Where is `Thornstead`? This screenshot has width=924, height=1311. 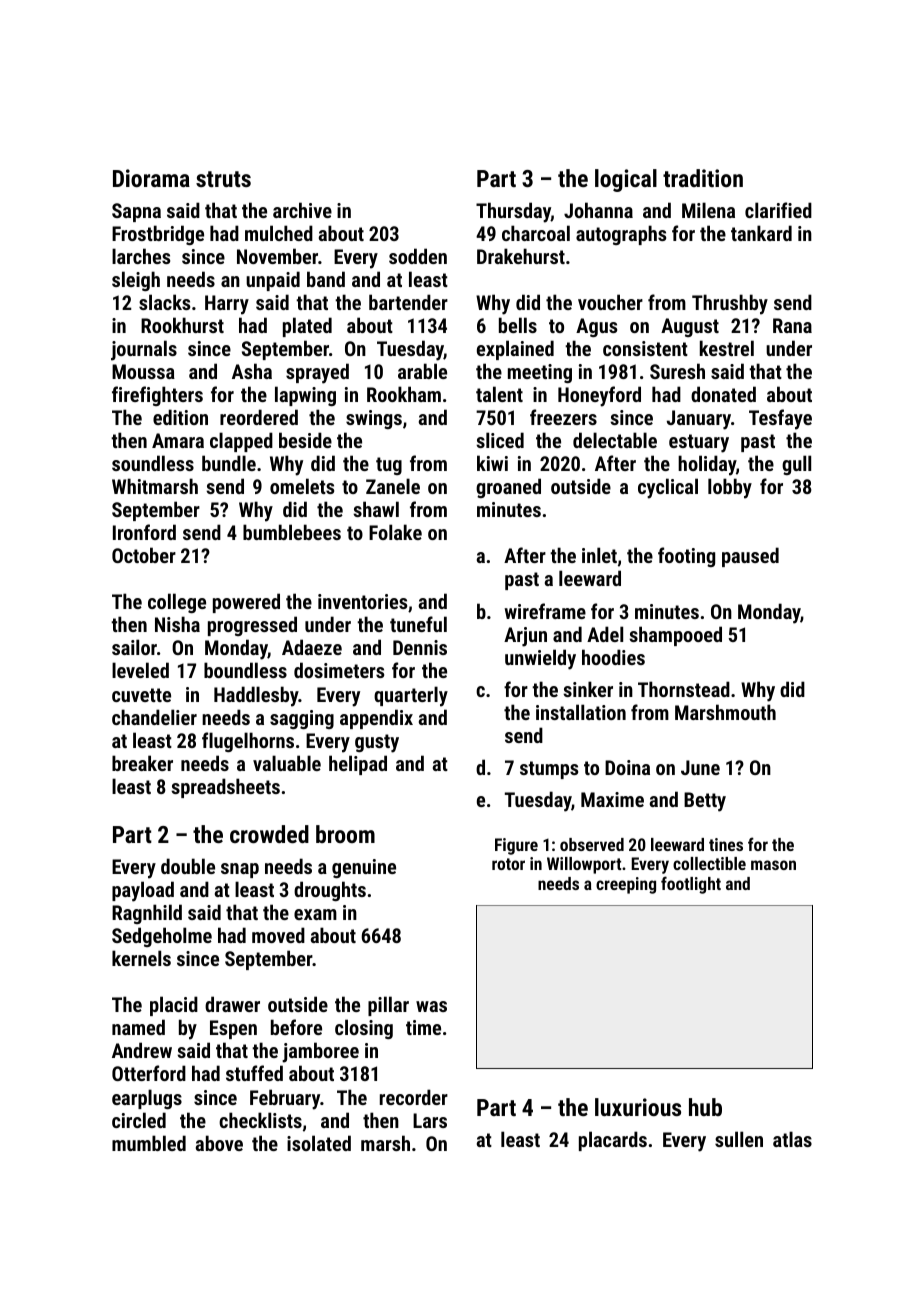
Thornstead is located at coordinates (684, 689).
